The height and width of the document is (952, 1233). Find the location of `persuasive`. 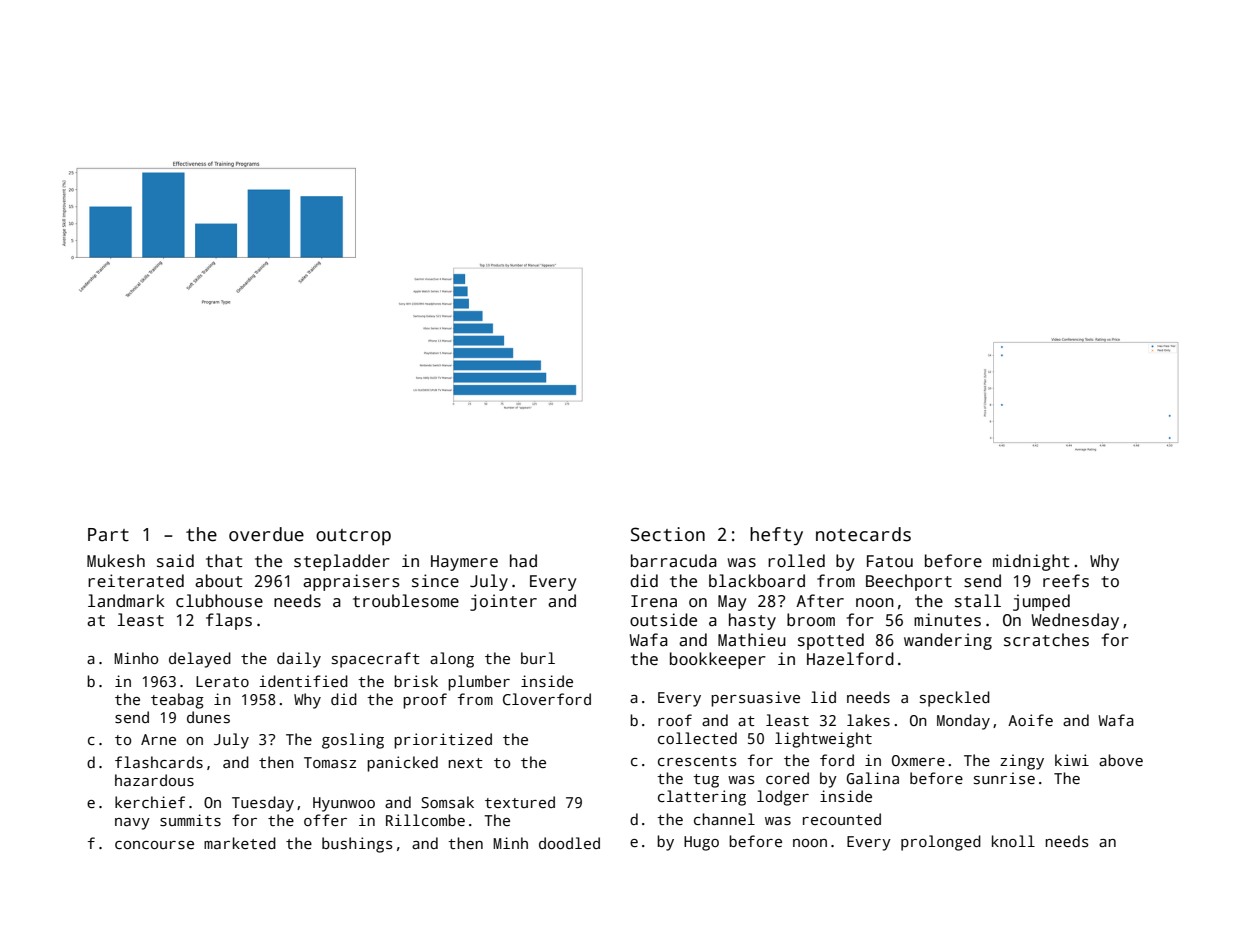

persuasive is located at coordinates (755, 699).
